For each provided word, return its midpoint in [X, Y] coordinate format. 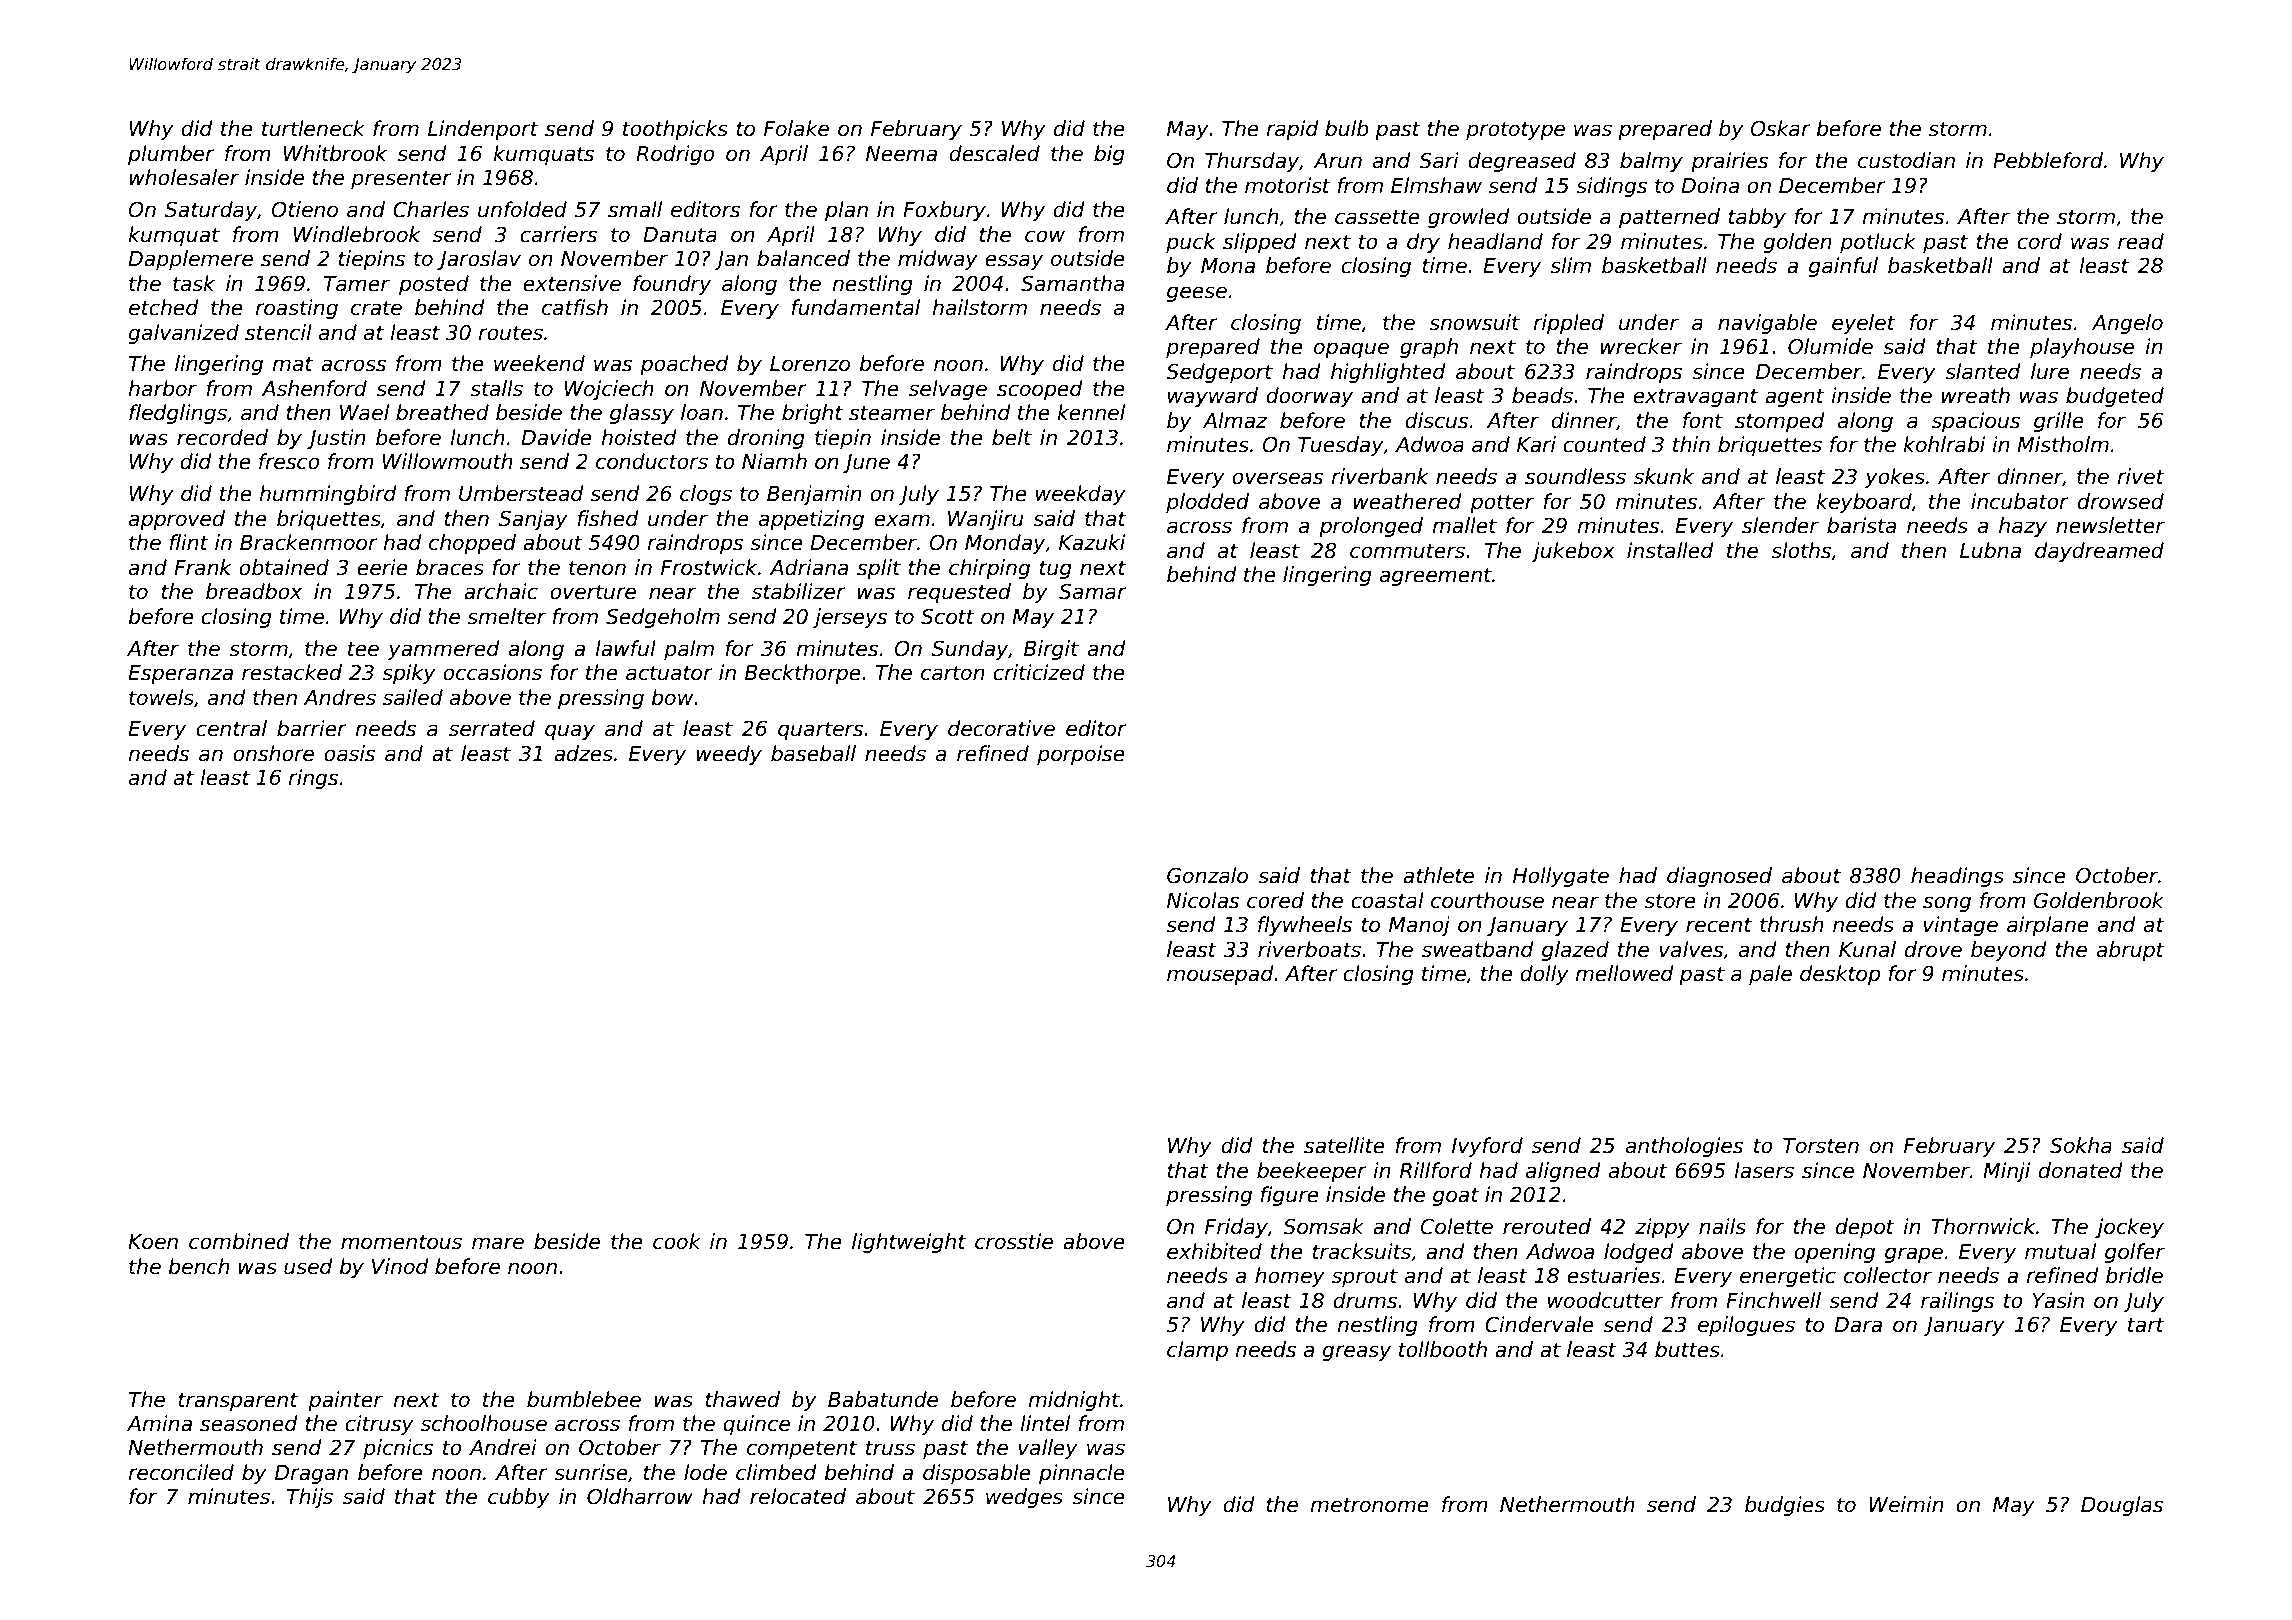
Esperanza [180, 674]
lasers [1764, 1170]
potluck [1878, 243]
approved [177, 520]
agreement [1436, 576]
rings [313, 779]
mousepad [1220, 975]
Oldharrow [640, 1496]
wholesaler [184, 177]
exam [902, 520]
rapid [1292, 130]
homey [1290, 1277]
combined [239, 1241]
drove [1933, 949]
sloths [1801, 550]
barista [1861, 525]
